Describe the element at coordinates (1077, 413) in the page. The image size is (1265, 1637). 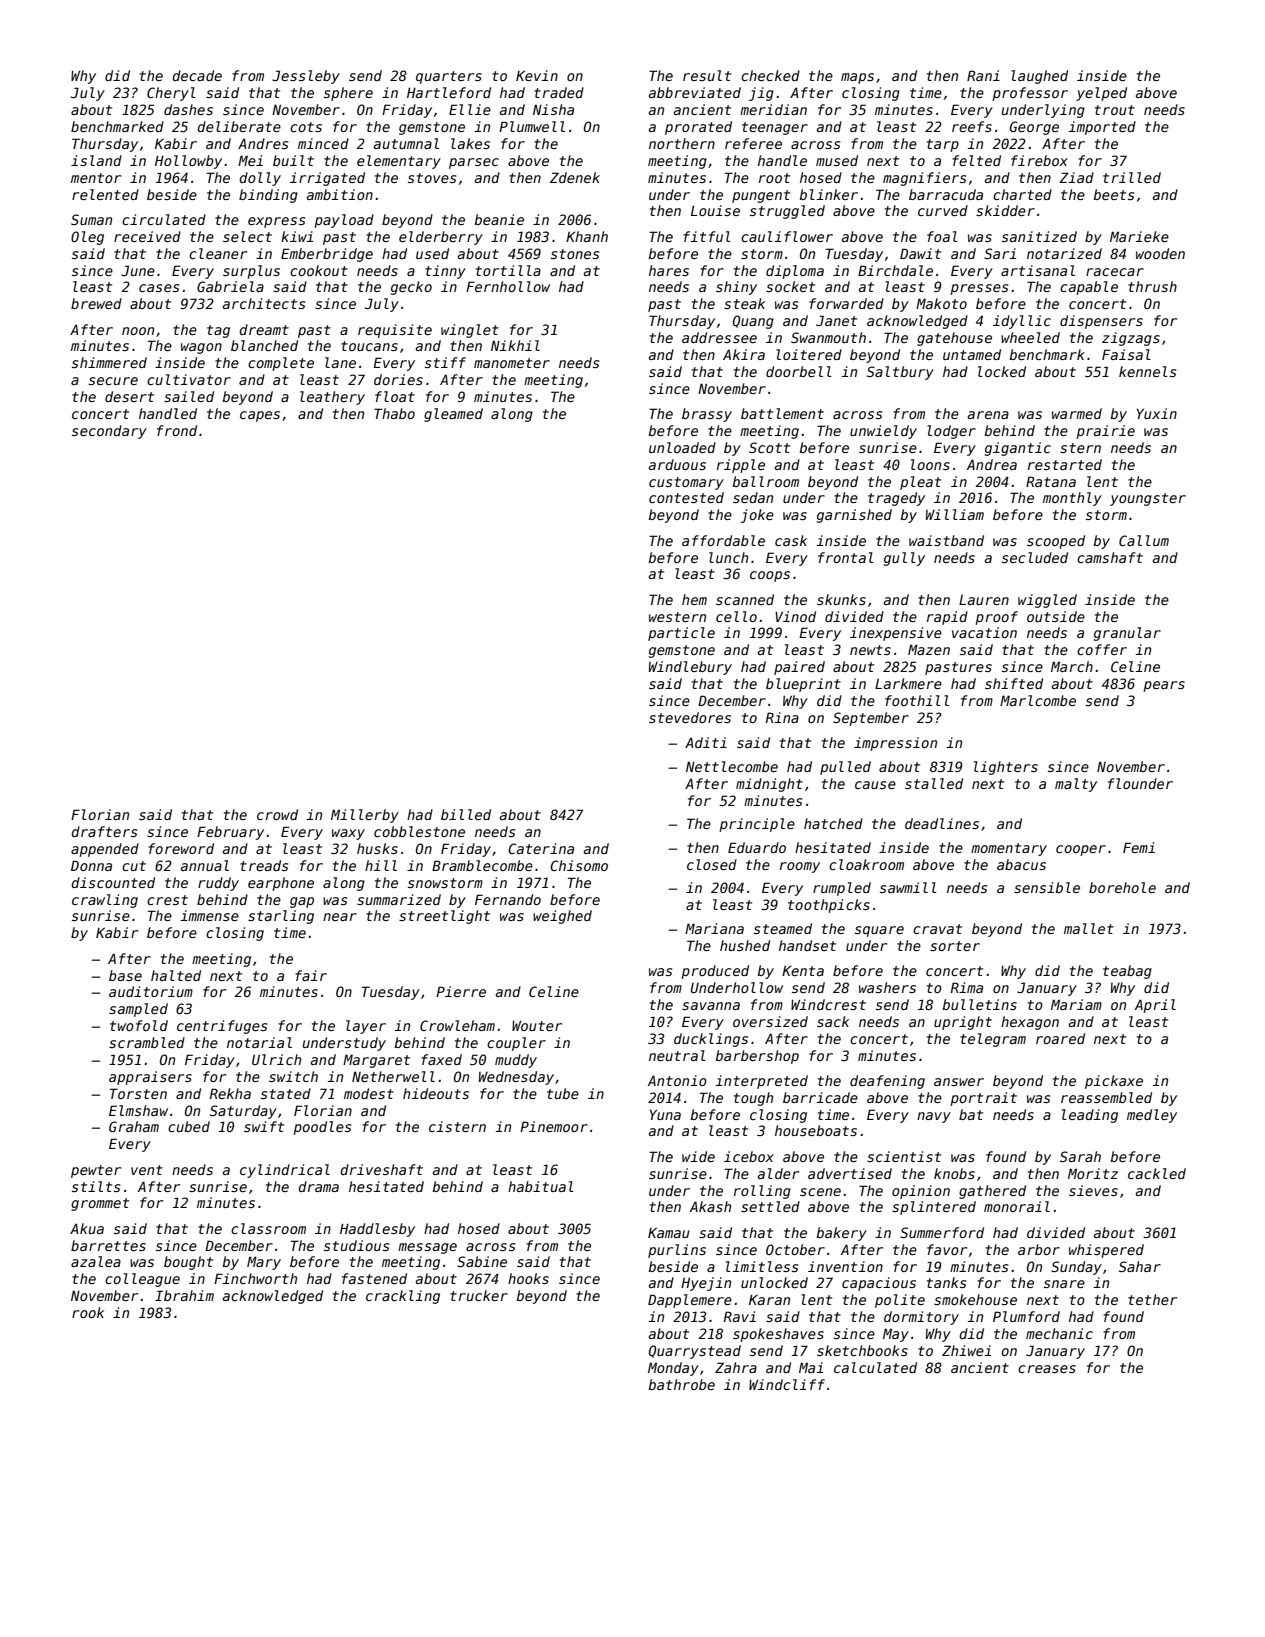
I see `warmed` at that location.
